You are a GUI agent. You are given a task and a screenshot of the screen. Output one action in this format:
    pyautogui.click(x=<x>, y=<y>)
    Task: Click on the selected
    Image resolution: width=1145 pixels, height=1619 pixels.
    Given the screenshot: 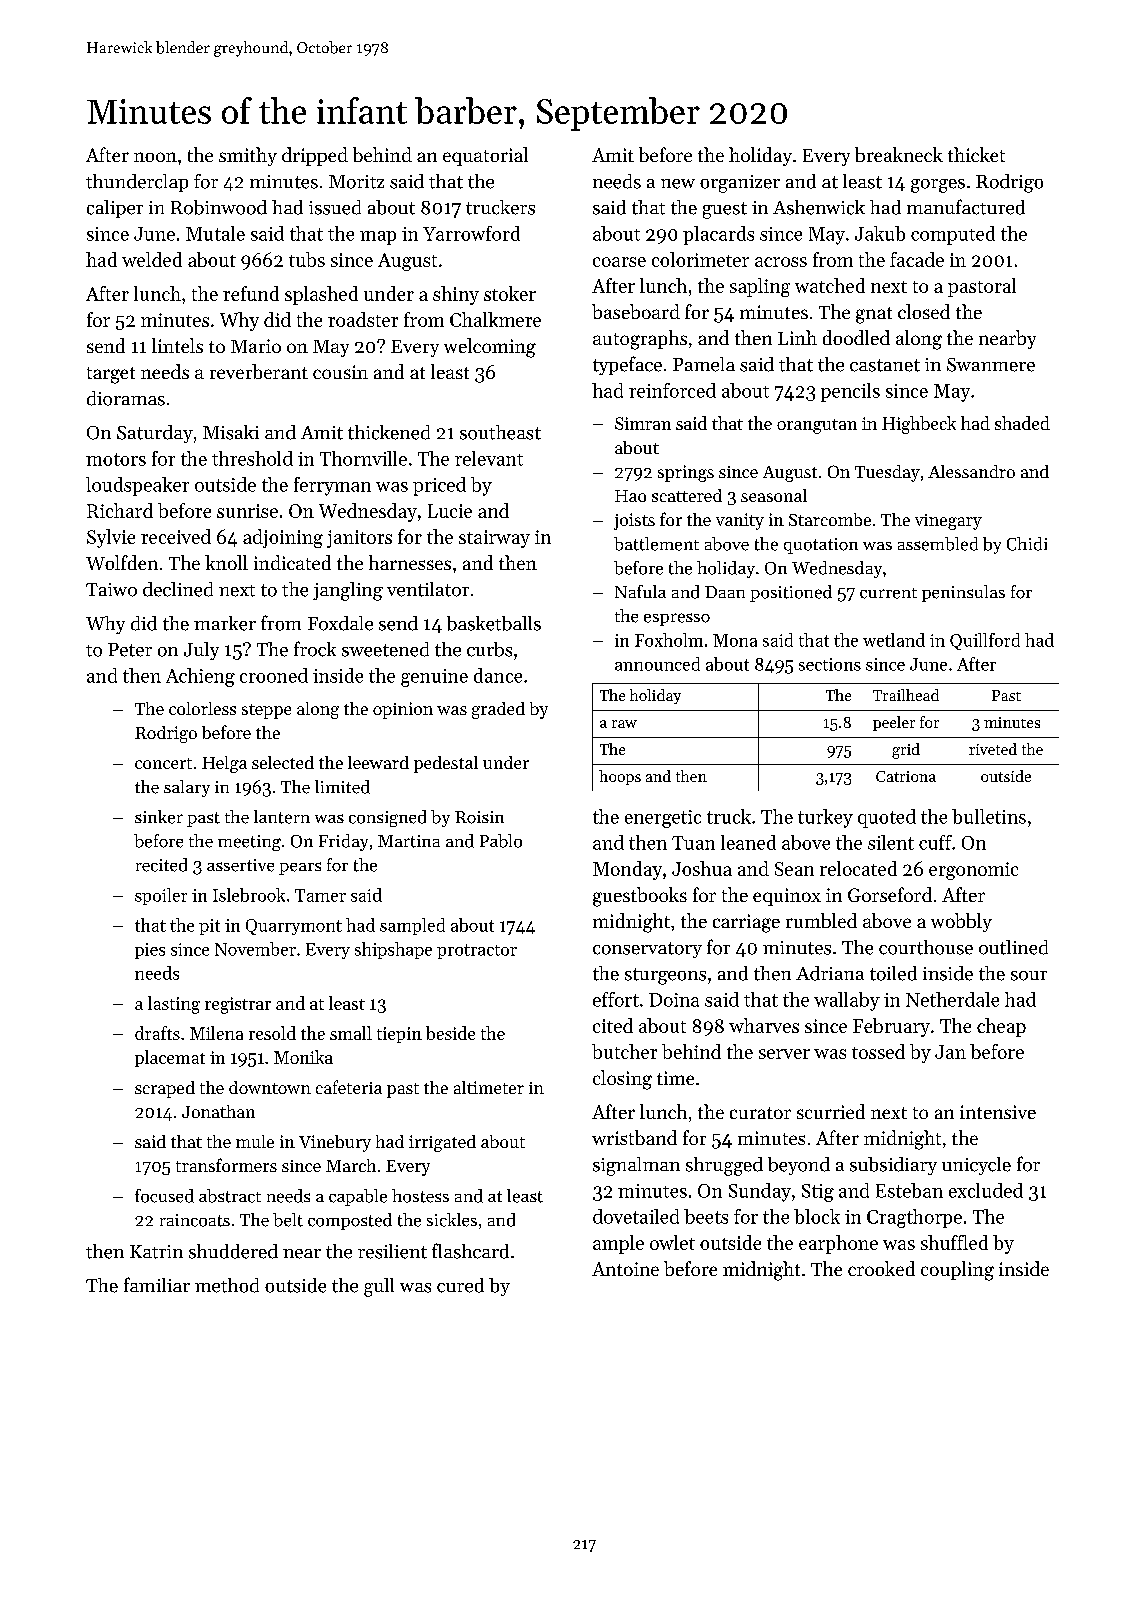 What is the action you would take?
    pyautogui.click(x=283, y=762)
